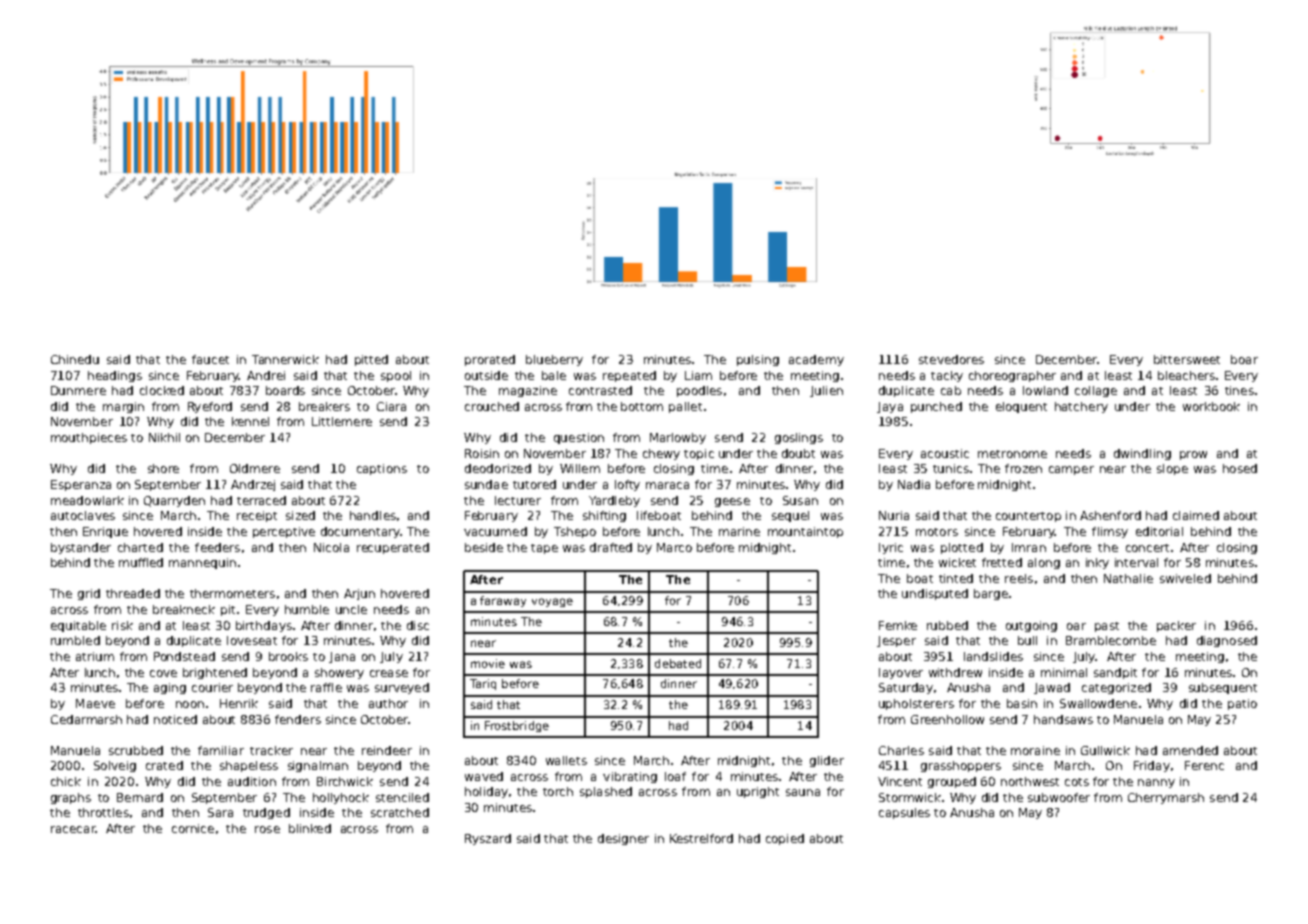  I want to click on capsules, so click(904, 813).
